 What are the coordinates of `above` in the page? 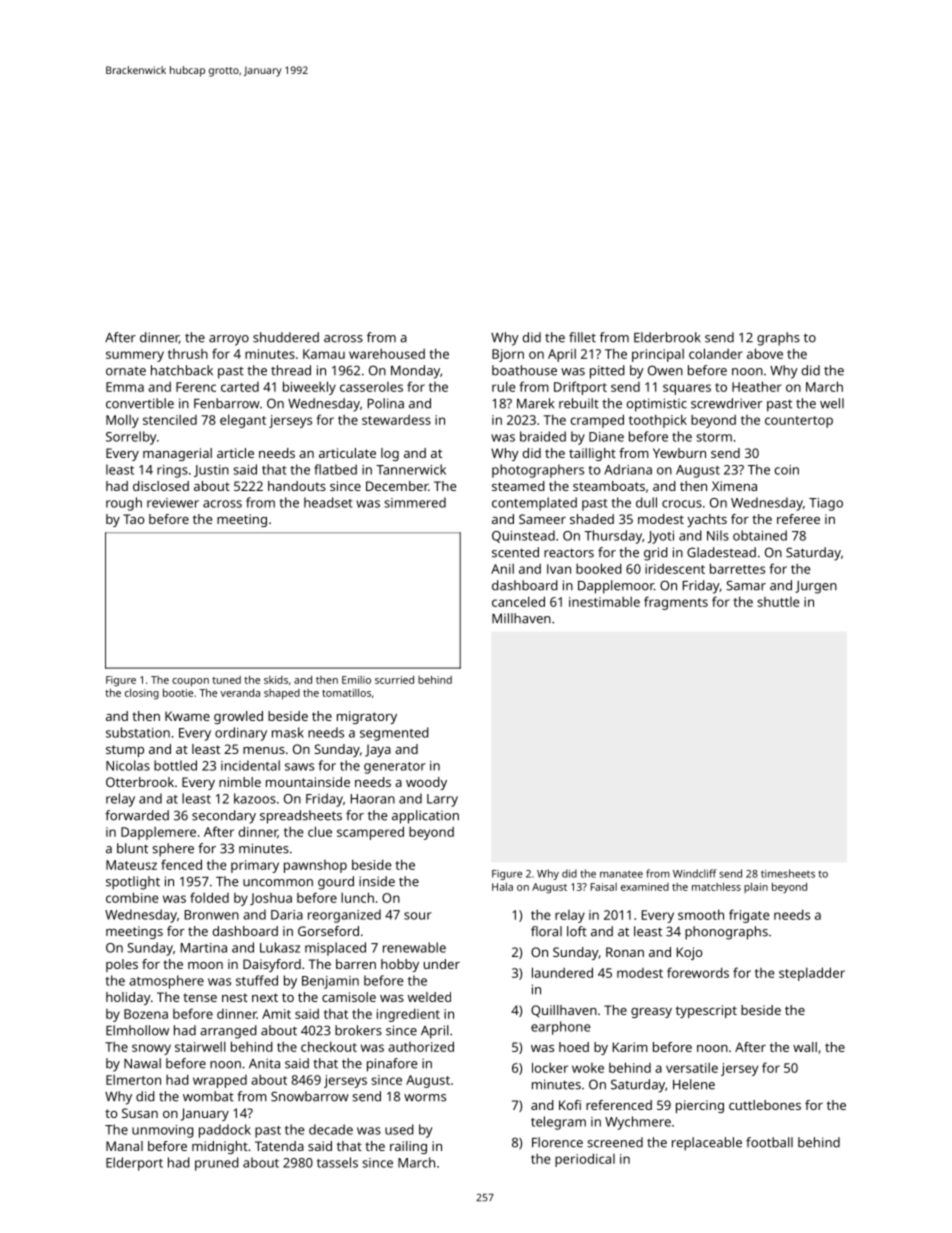 It's located at (765, 353).
